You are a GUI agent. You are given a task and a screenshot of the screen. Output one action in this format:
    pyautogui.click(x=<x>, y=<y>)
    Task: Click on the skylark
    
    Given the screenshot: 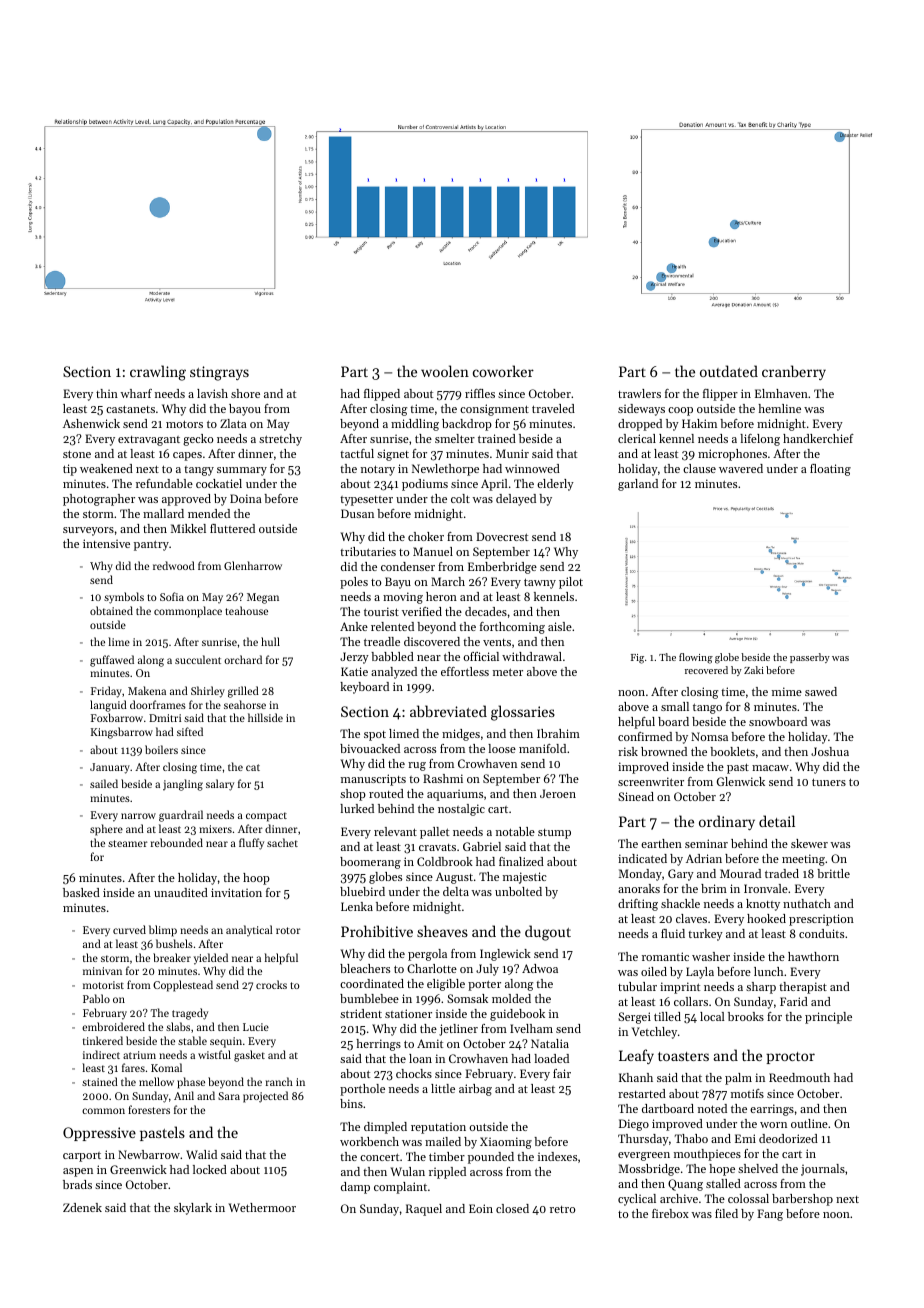 What is the action you would take?
    pyautogui.click(x=193, y=1209)
